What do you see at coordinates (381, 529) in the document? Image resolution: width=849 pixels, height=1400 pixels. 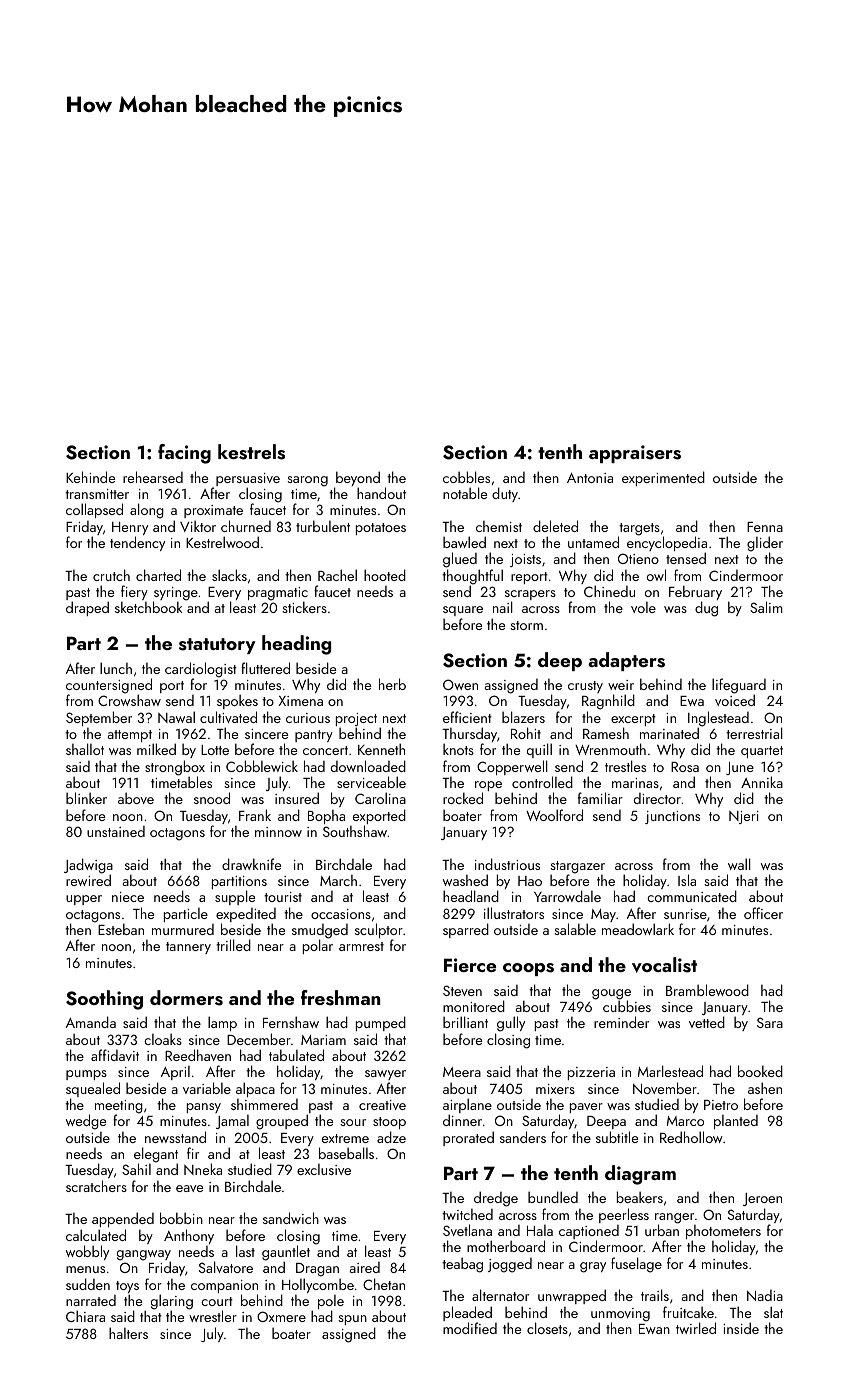 I see `potatoes` at bounding box center [381, 529].
